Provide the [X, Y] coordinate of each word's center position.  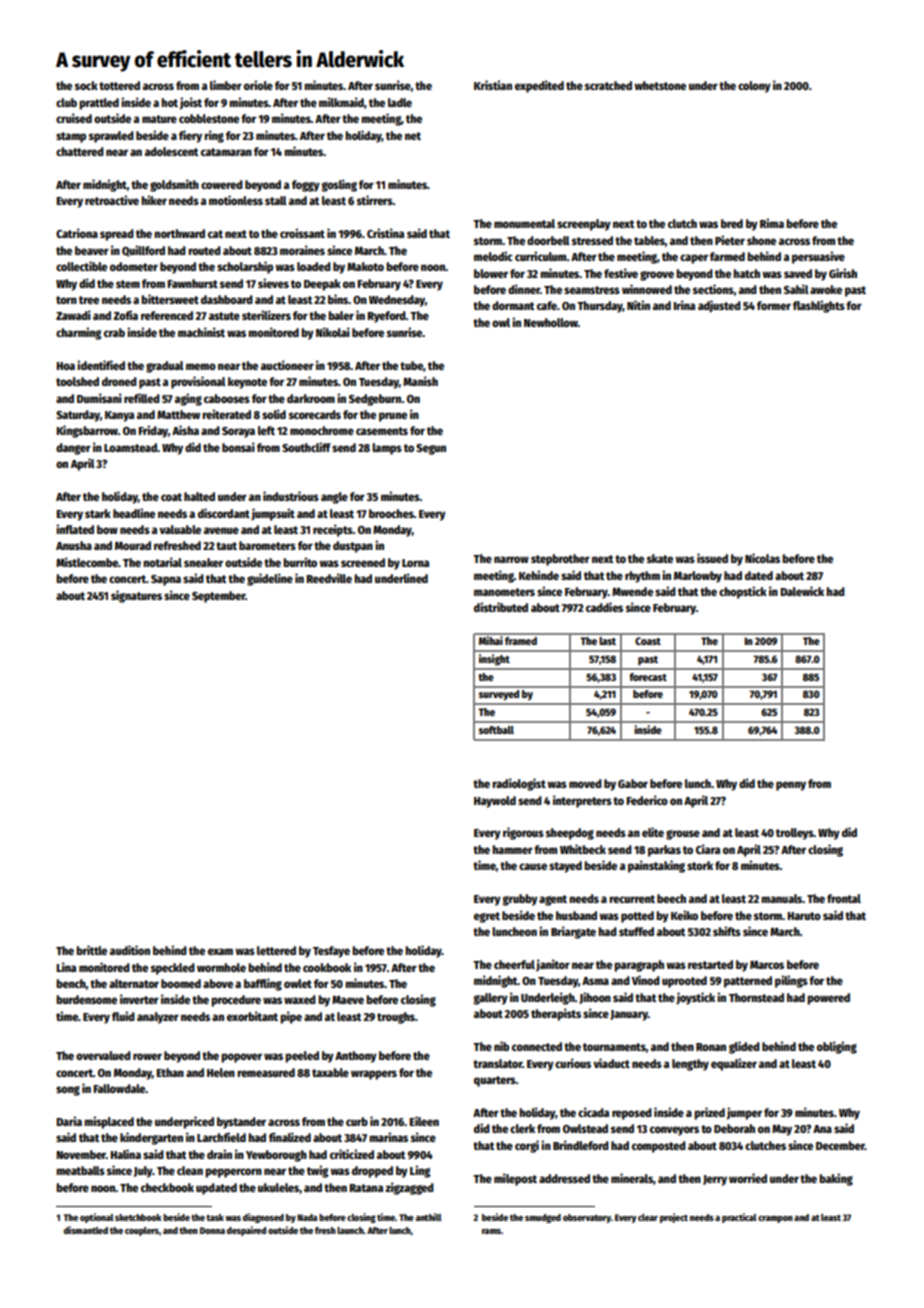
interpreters [582, 801]
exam [220, 951]
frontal [844, 898]
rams [491, 1231]
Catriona [77, 233]
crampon [775, 1219]
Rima [772, 223]
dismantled [86, 1230]
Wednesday [397, 301]
